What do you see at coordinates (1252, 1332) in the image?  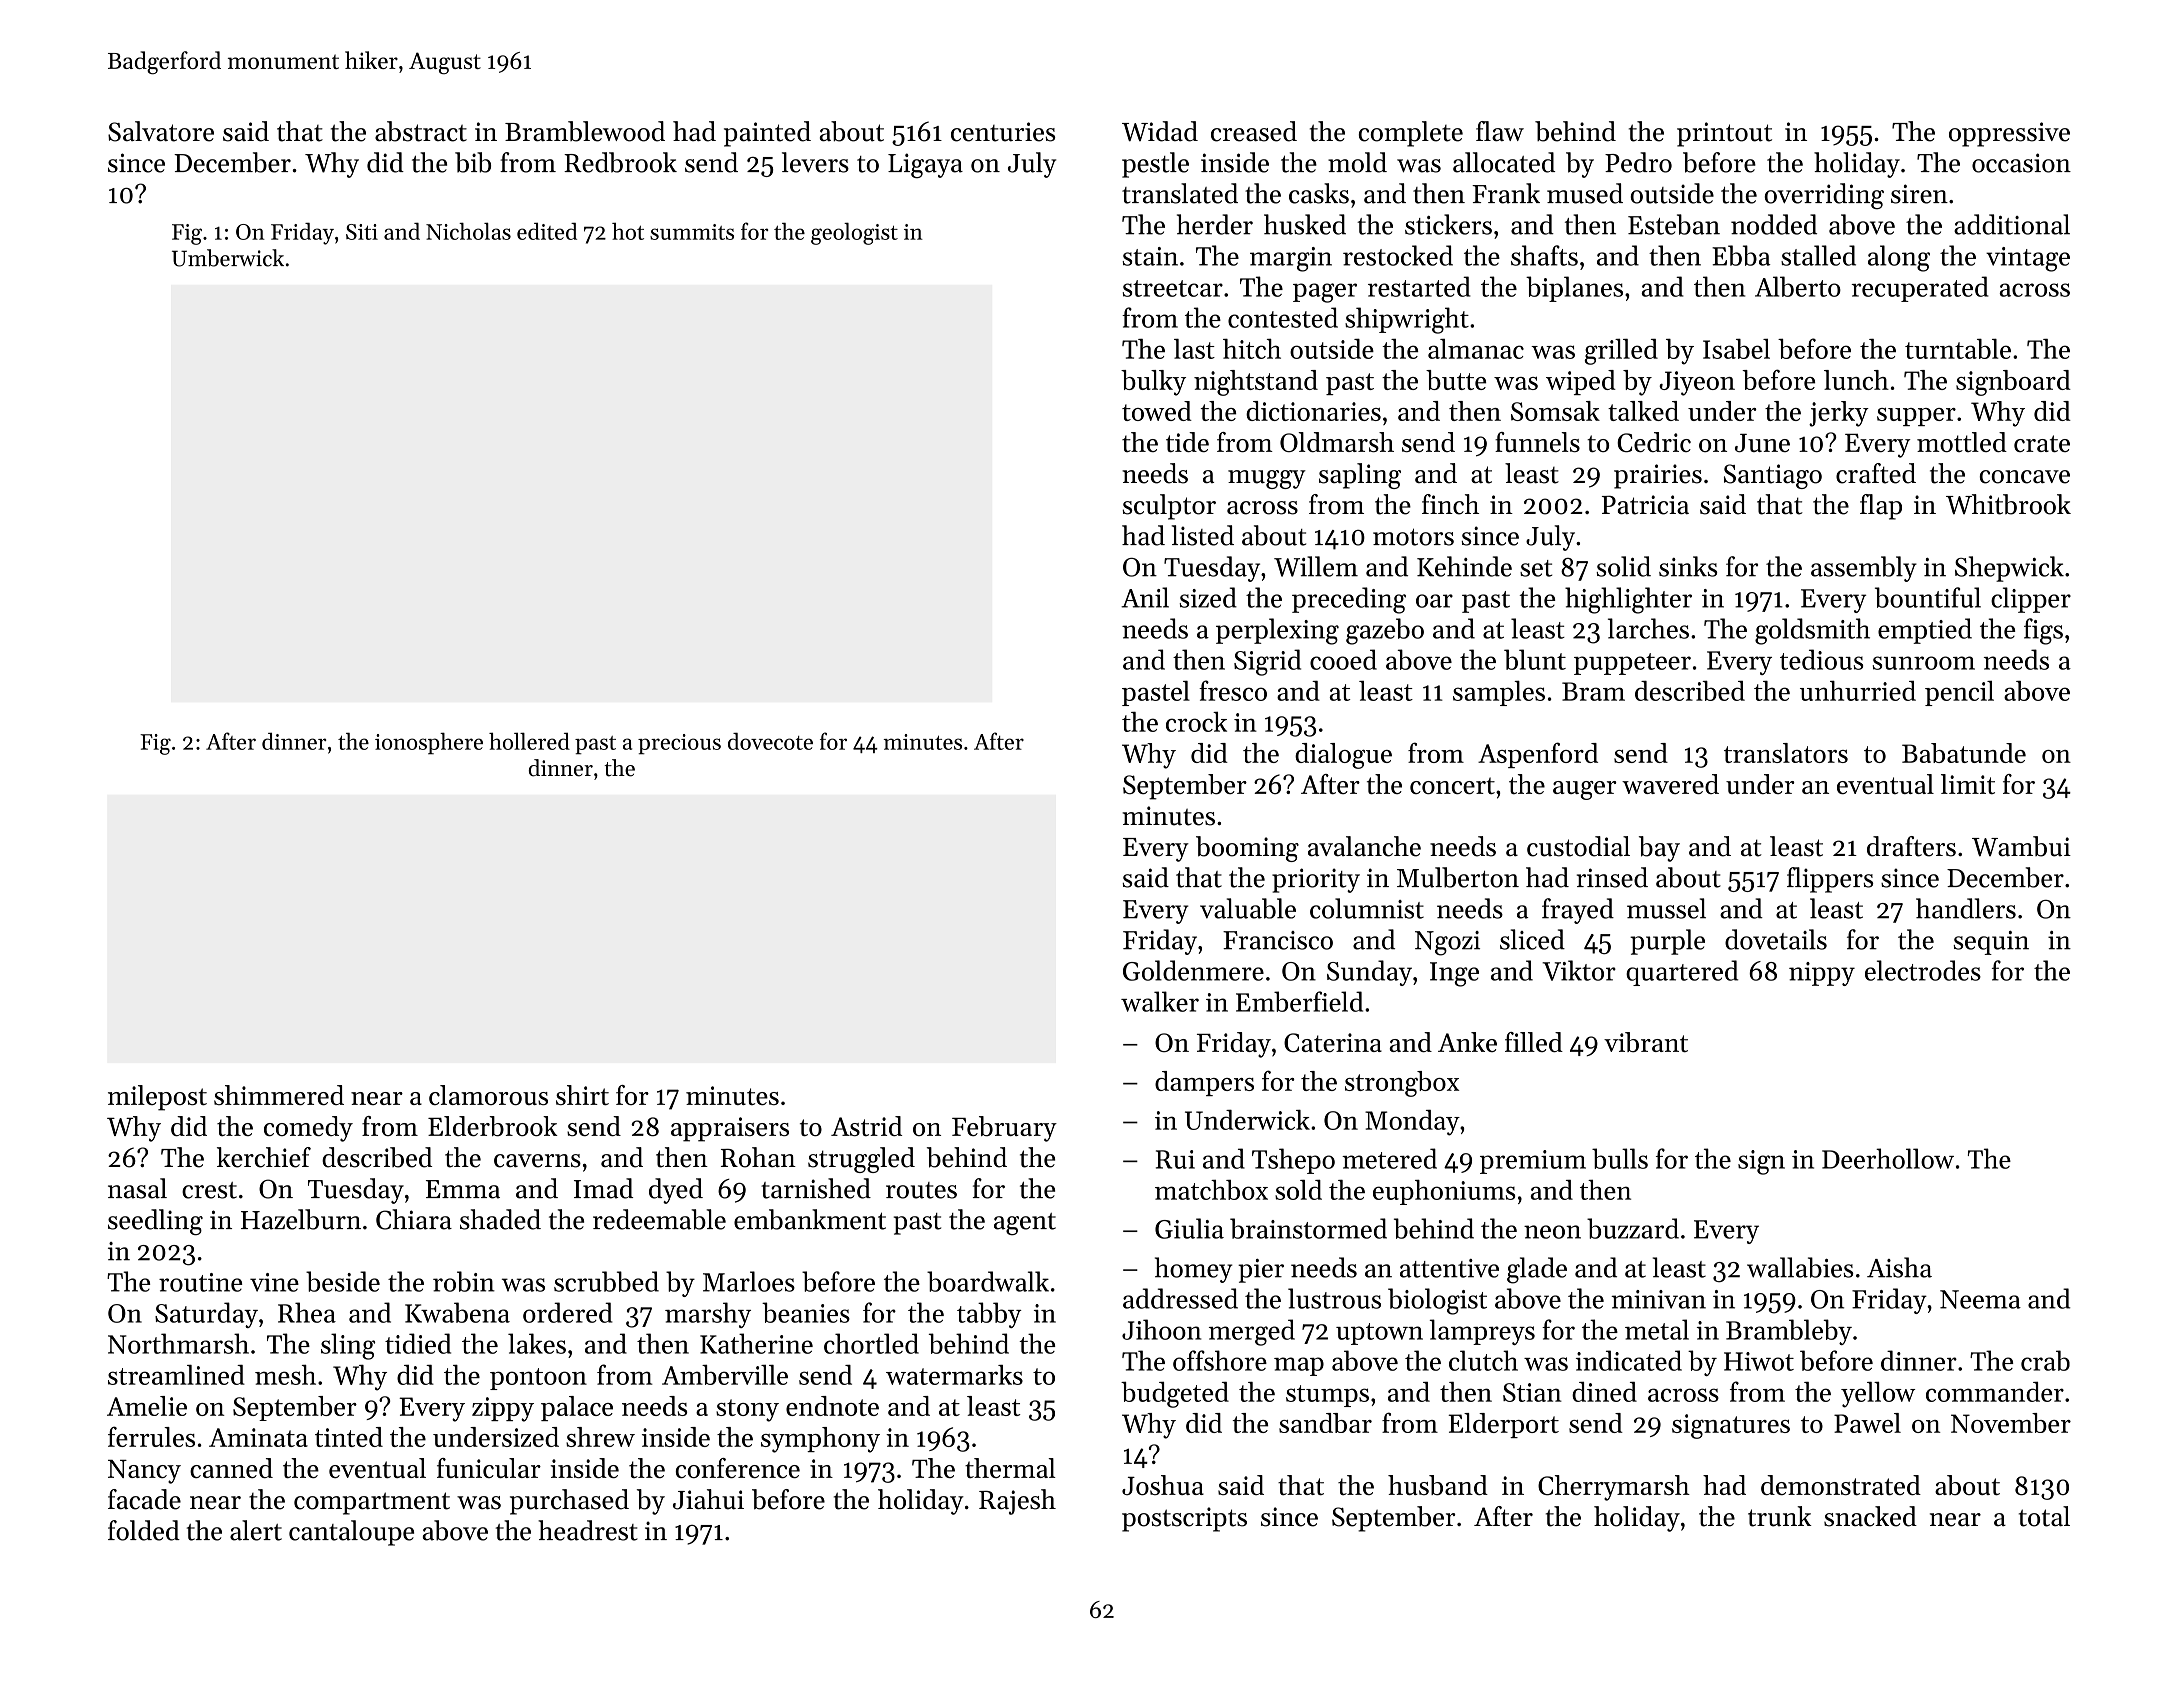 I see `merged` at bounding box center [1252, 1332].
